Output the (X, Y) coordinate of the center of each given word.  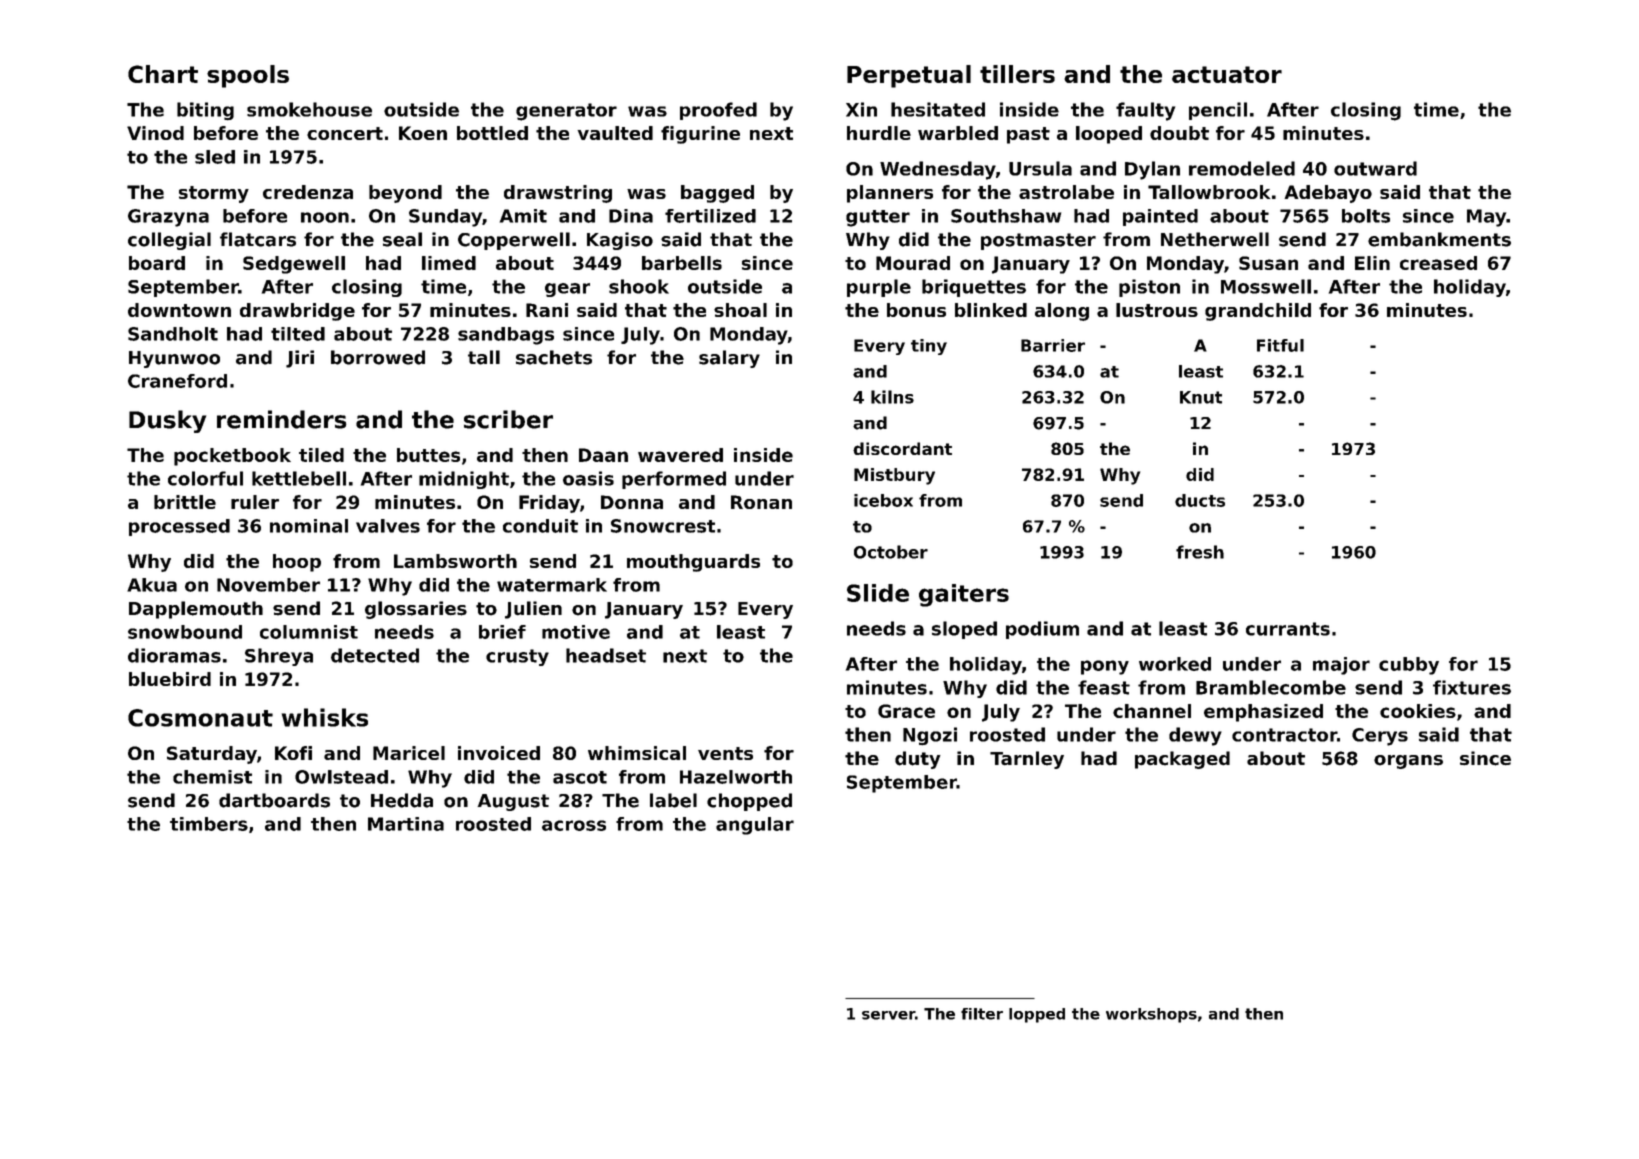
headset (606, 655)
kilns (892, 397)
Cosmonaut (200, 718)
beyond (405, 194)
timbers (209, 824)
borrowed (378, 357)
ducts (1200, 500)
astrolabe (1066, 192)
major (1341, 666)
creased (1438, 263)
